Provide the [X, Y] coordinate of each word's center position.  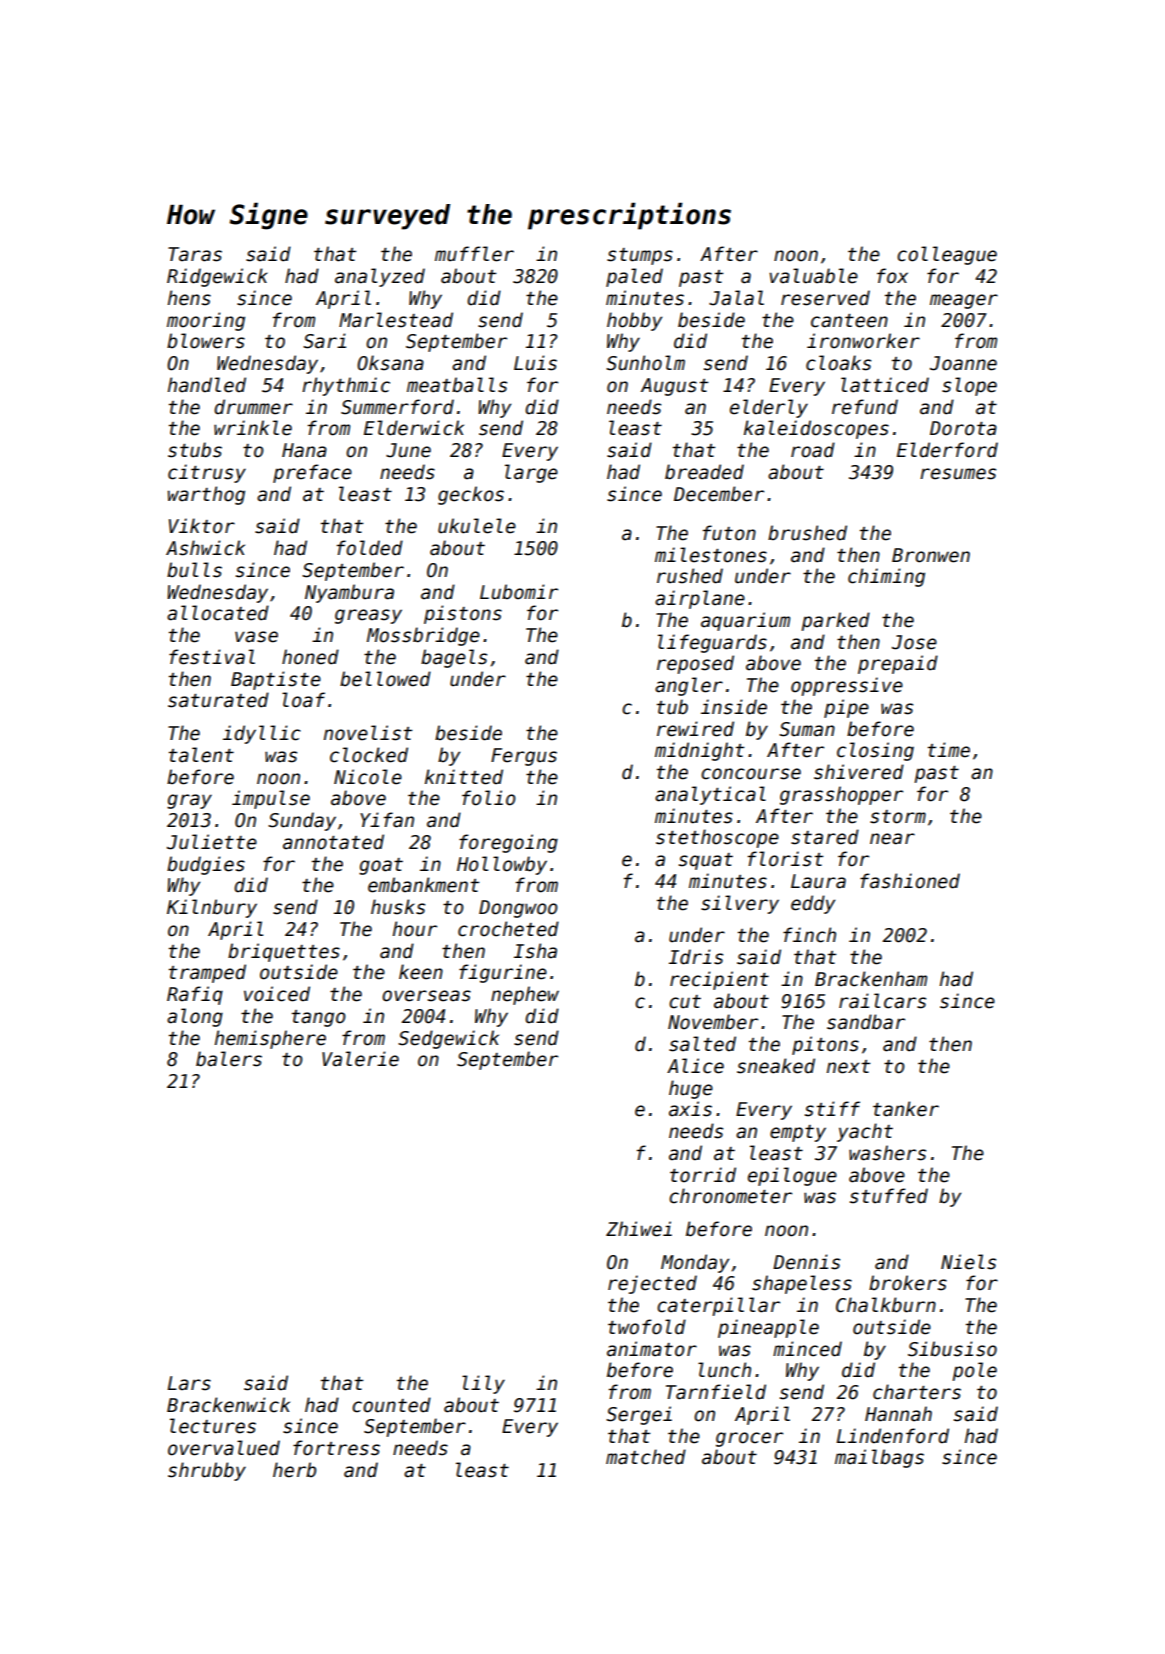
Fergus [524, 757]
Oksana [390, 363]
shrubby [207, 1471]
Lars [189, 1383]
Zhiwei [639, 1229]
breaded [704, 472]
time [949, 750]
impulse [271, 799]
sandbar [866, 1022]
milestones [711, 555]
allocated [218, 613]
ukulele [477, 526]
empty [798, 1133]
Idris [696, 957]
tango [319, 1018]
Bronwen [931, 555]
